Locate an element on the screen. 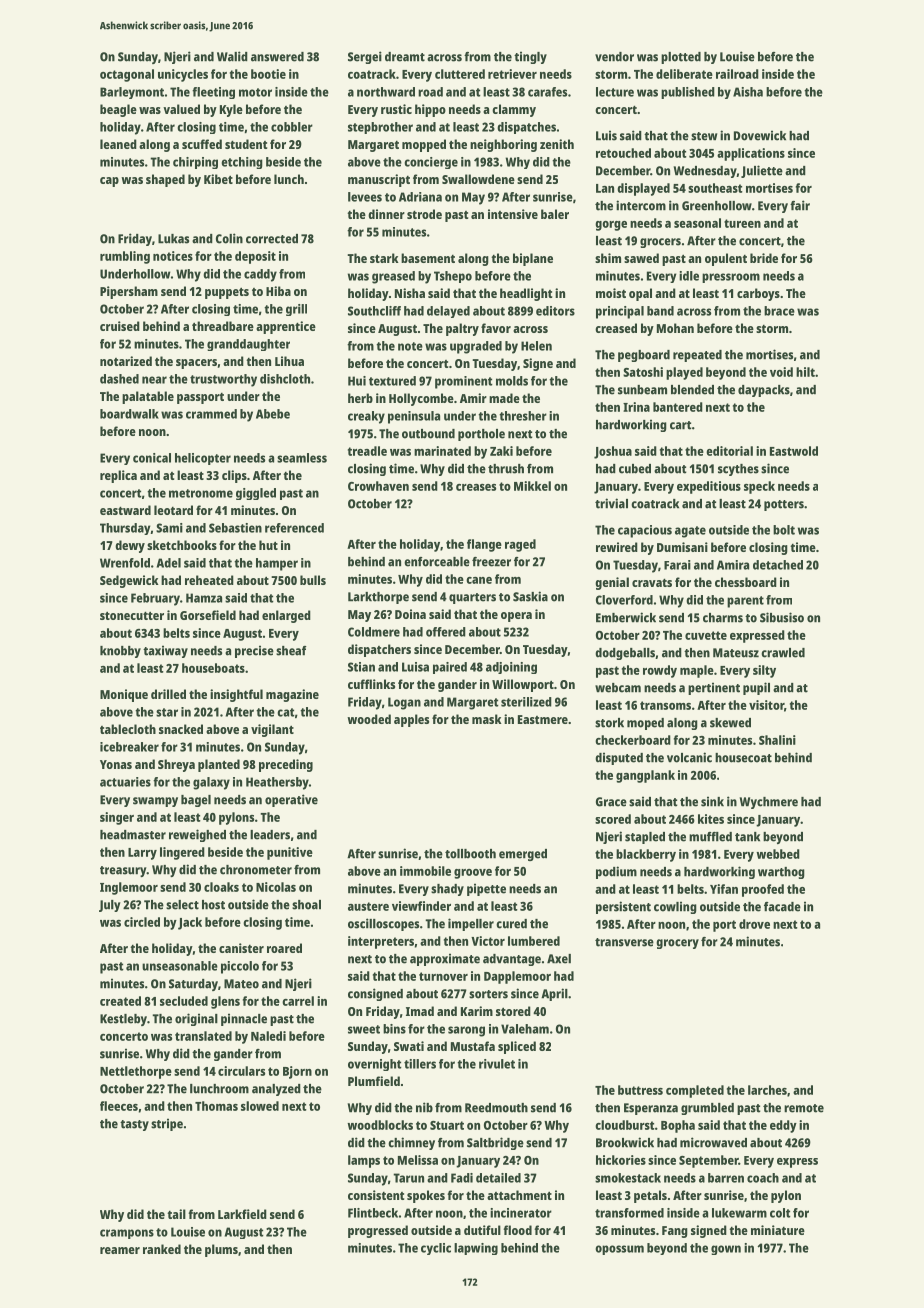  bagel is located at coordinates (196, 801).
